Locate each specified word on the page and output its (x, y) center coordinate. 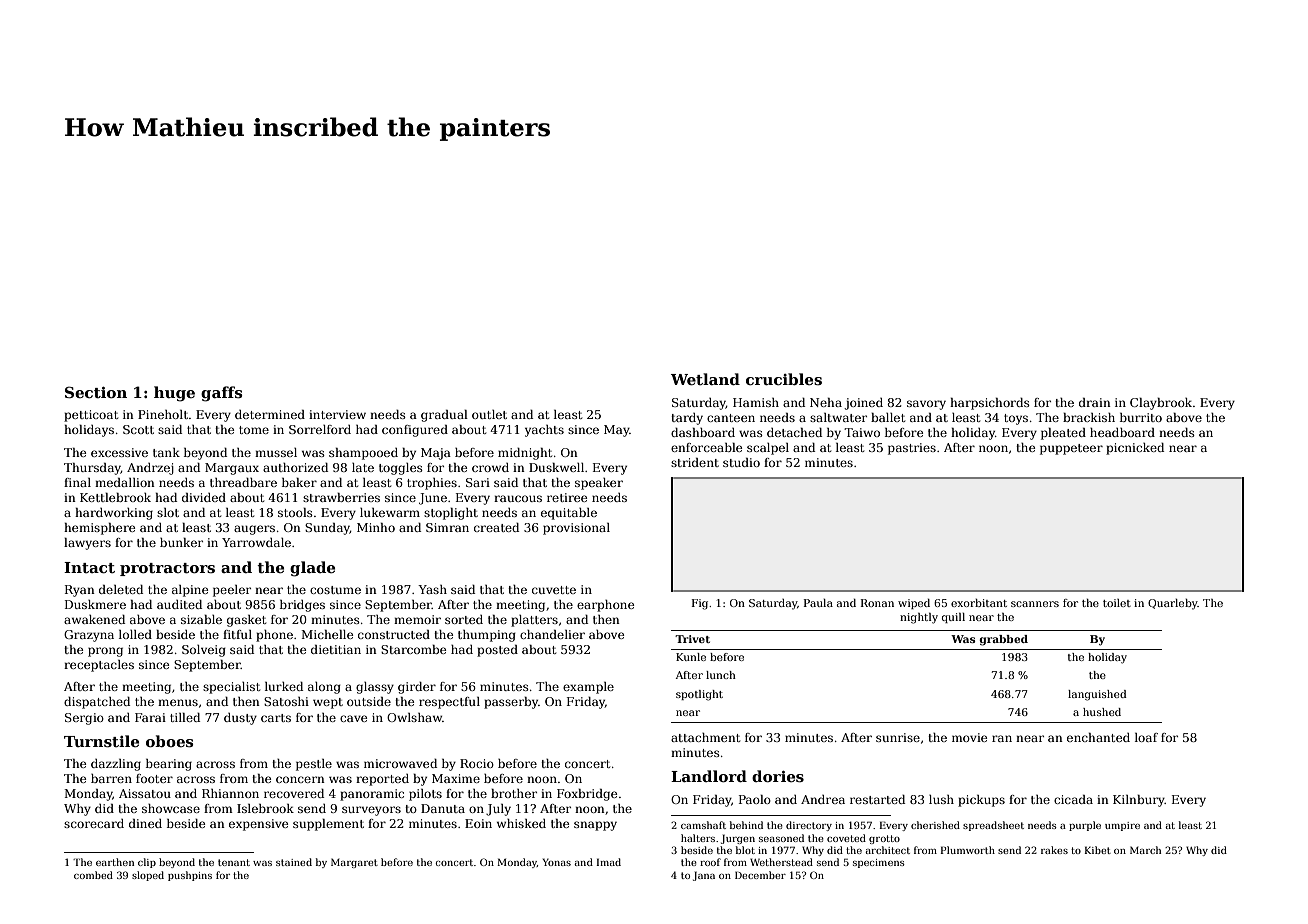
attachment (705, 737)
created (496, 527)
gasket (246, 621)
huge (174, 394)
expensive (259, 825)
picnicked (1135, 449)
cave (354, 718)
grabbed (1003, 640)
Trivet (692, 639)
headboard (1122, 432)
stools (295, 512)
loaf (1146, 737)
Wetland (705, 379)
